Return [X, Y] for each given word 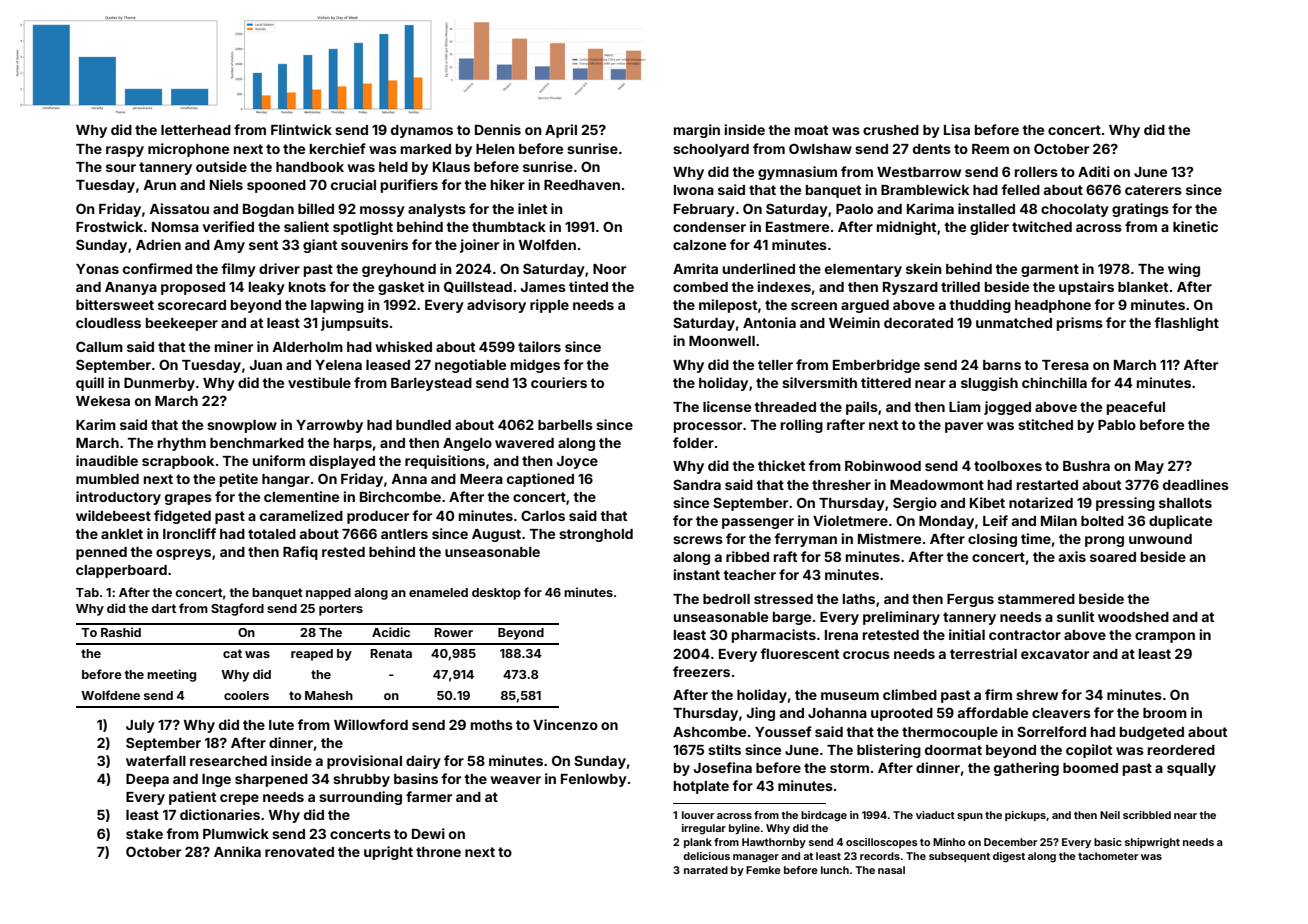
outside [221, 166]
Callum [99, 346]
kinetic [1195, 226]
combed [700, 287]
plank [698, 843]
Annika [237, 851]
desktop [496, 594]
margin [697, 131]
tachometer [1108, 856]
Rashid [121, 632]
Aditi [1094, 171]
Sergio [915, 504]
